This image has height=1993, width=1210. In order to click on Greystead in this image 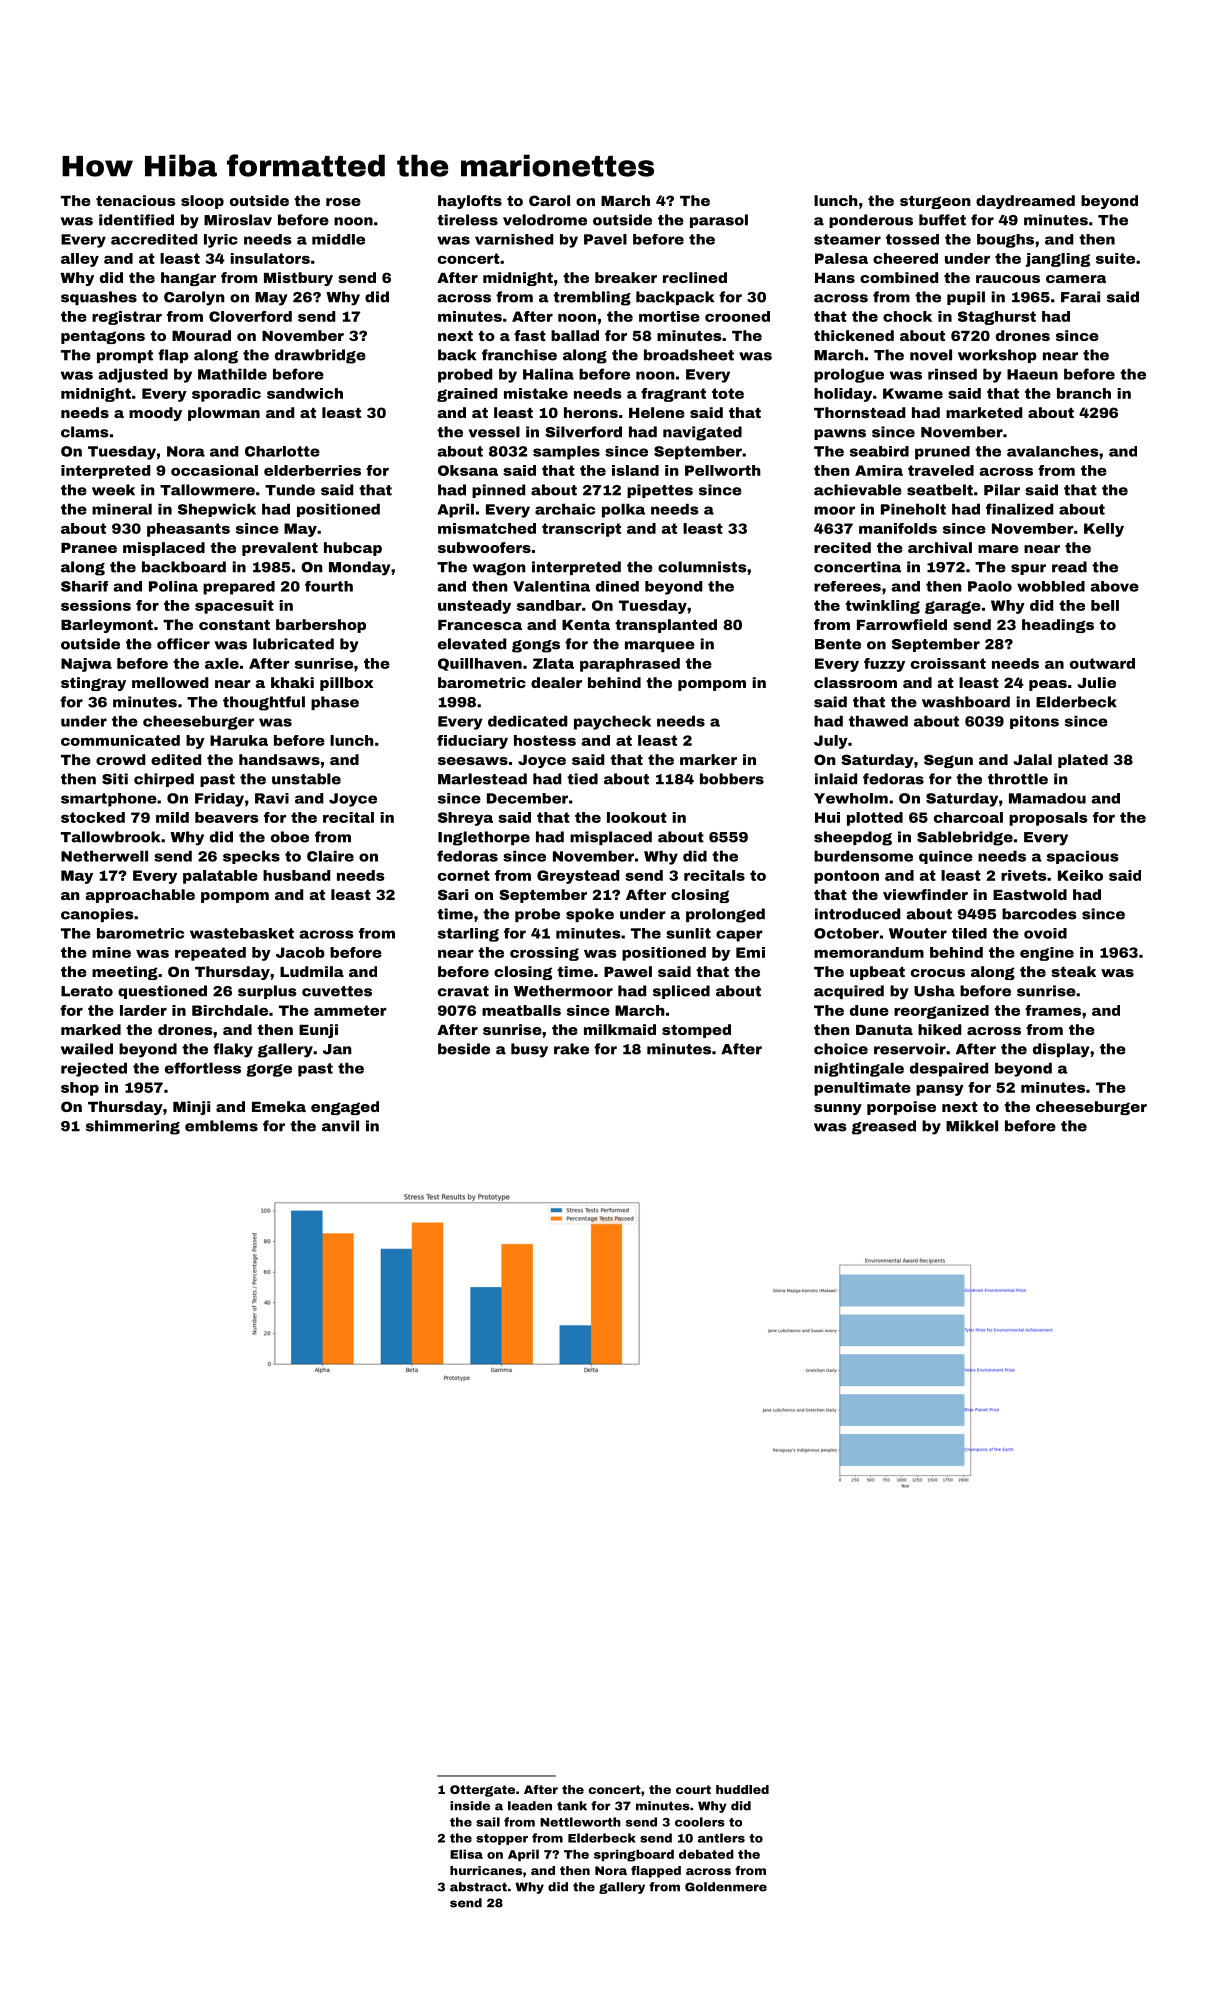, I will do `click(578, 877)`.
